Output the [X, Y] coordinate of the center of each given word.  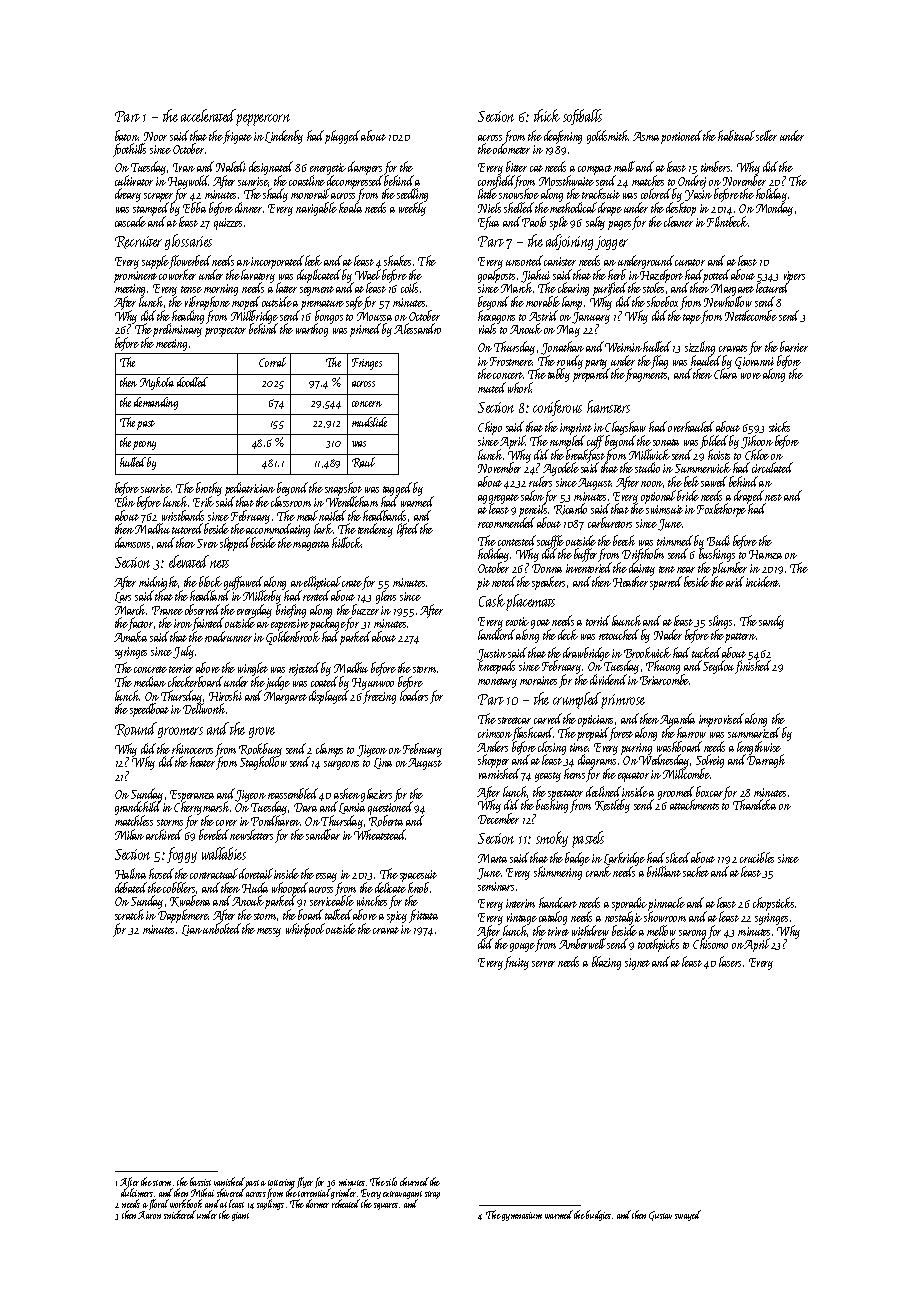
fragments [646, 375]
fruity [516, 963]
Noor [155, 136]
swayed [688, 1215]
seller [766, 135]
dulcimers [137, 1193]
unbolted [222, 928]
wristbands [183, 515]
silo [391, 1181]
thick [547, 115]
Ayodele [561, 469]
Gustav [660, 1216]
